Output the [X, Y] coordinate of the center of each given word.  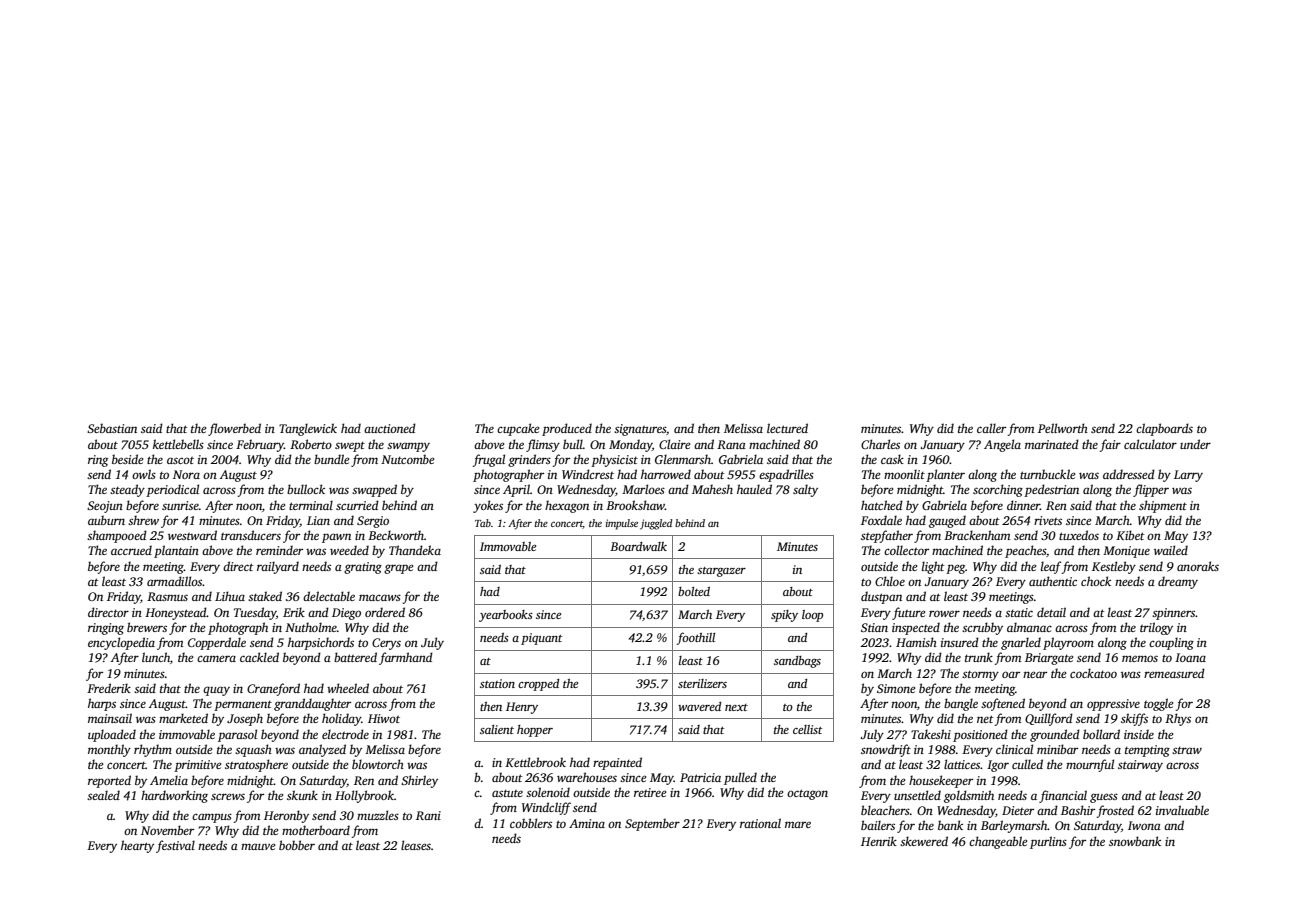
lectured [787, 428]
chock [1096, 581]
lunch [156, 657]
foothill [696, 638]
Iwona [1144, 825]
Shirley [419, 781]
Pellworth [1063, 428]
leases [416, 845]
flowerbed [234, 429]
